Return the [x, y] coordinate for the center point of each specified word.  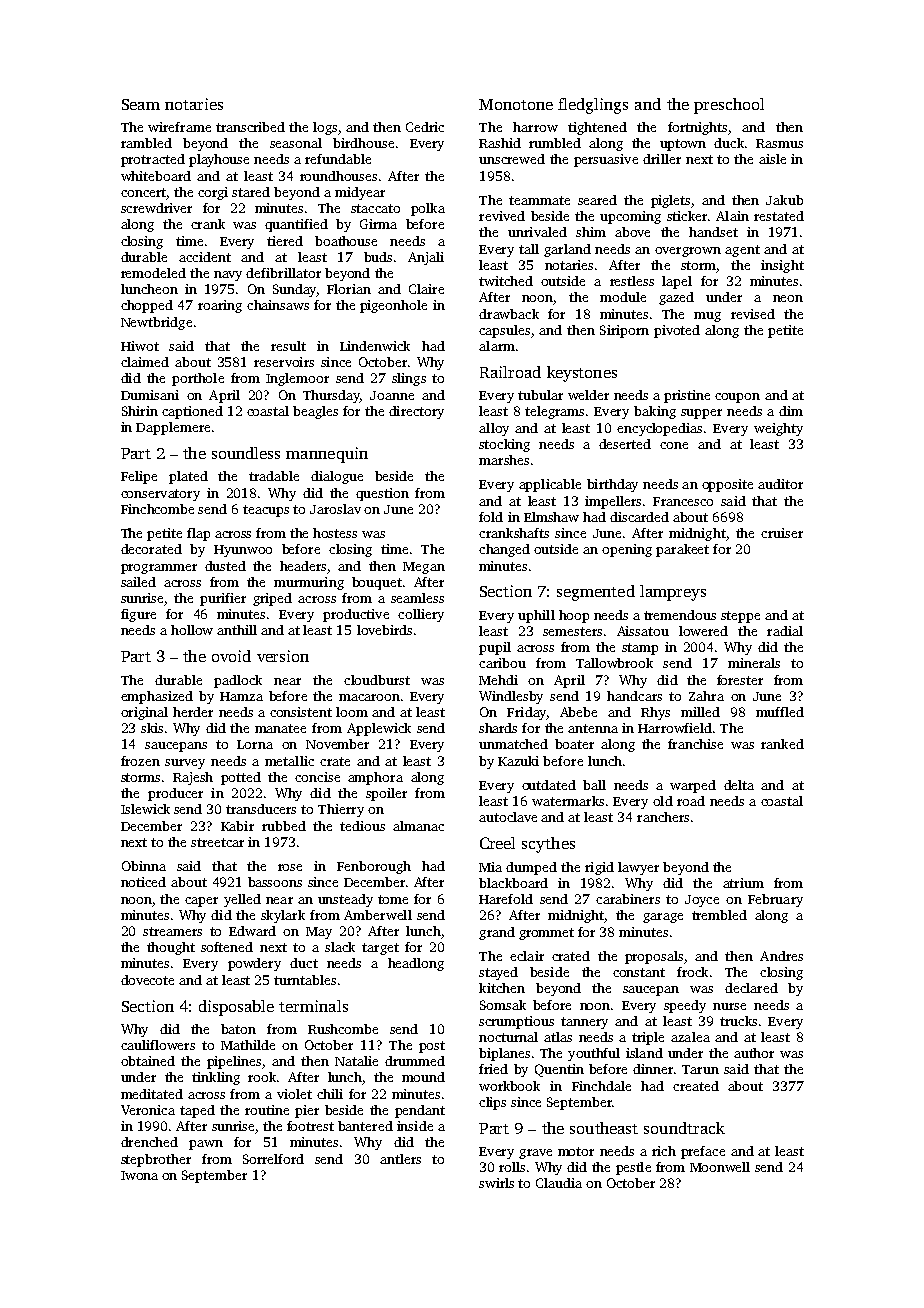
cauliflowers [158, 1045]
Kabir [237, 826]
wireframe [179, 127]
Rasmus [779, 143]
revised [753, 314]
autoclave [508, 817]
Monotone [516, 104]
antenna [593, 728]
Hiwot [140, 346]
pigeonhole [393, 306]
